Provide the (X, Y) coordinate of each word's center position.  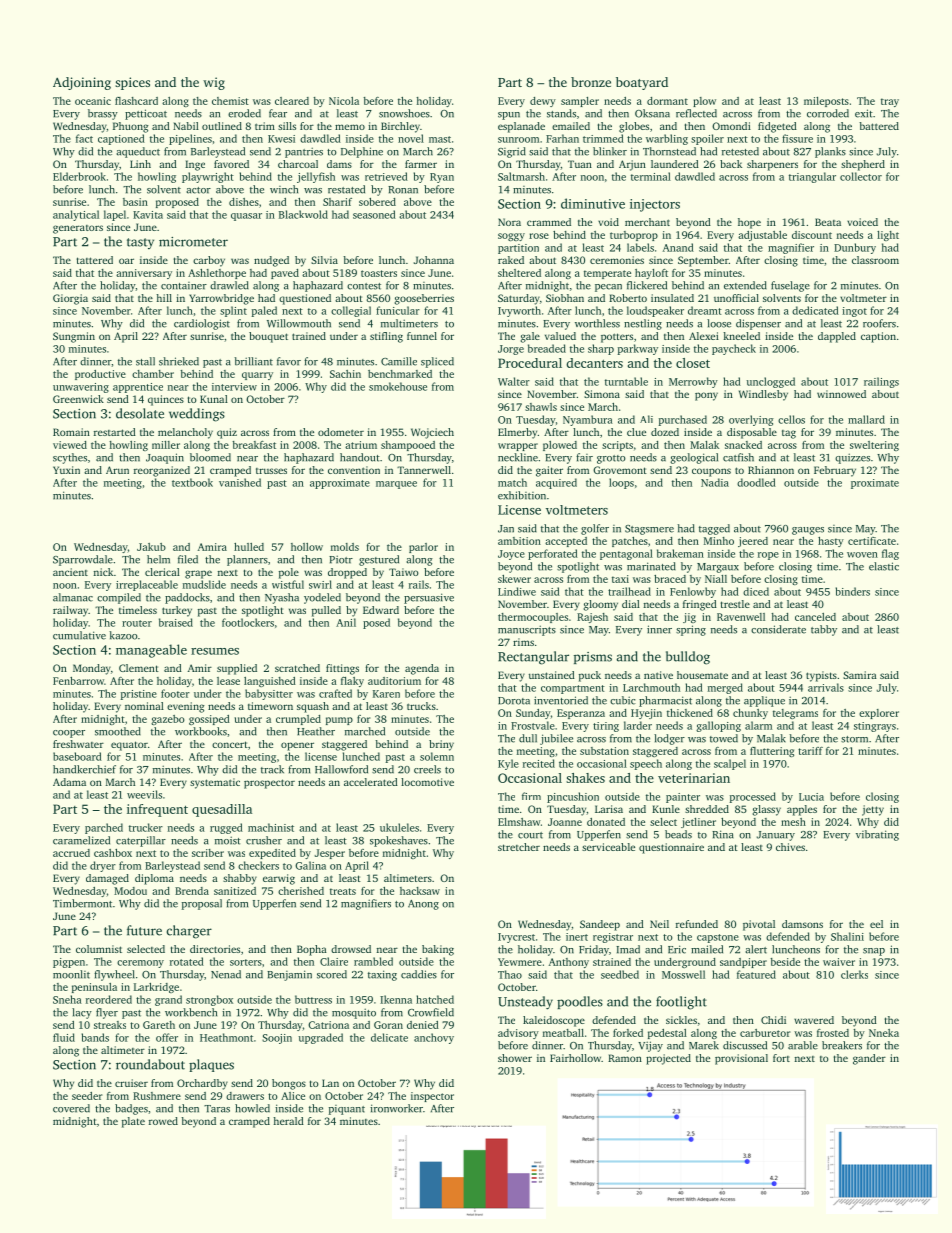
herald (288, 1121)
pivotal (759, 925)
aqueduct (138, 152)
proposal (202, 904)
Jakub (151, 547)
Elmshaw (519, 822)
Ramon (625, 1058)
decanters (594, 363)
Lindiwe (517, 591)
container (184, 286)
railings (881, 382)
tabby (824, 630)
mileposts (826, 102)
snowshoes (404, 113)
